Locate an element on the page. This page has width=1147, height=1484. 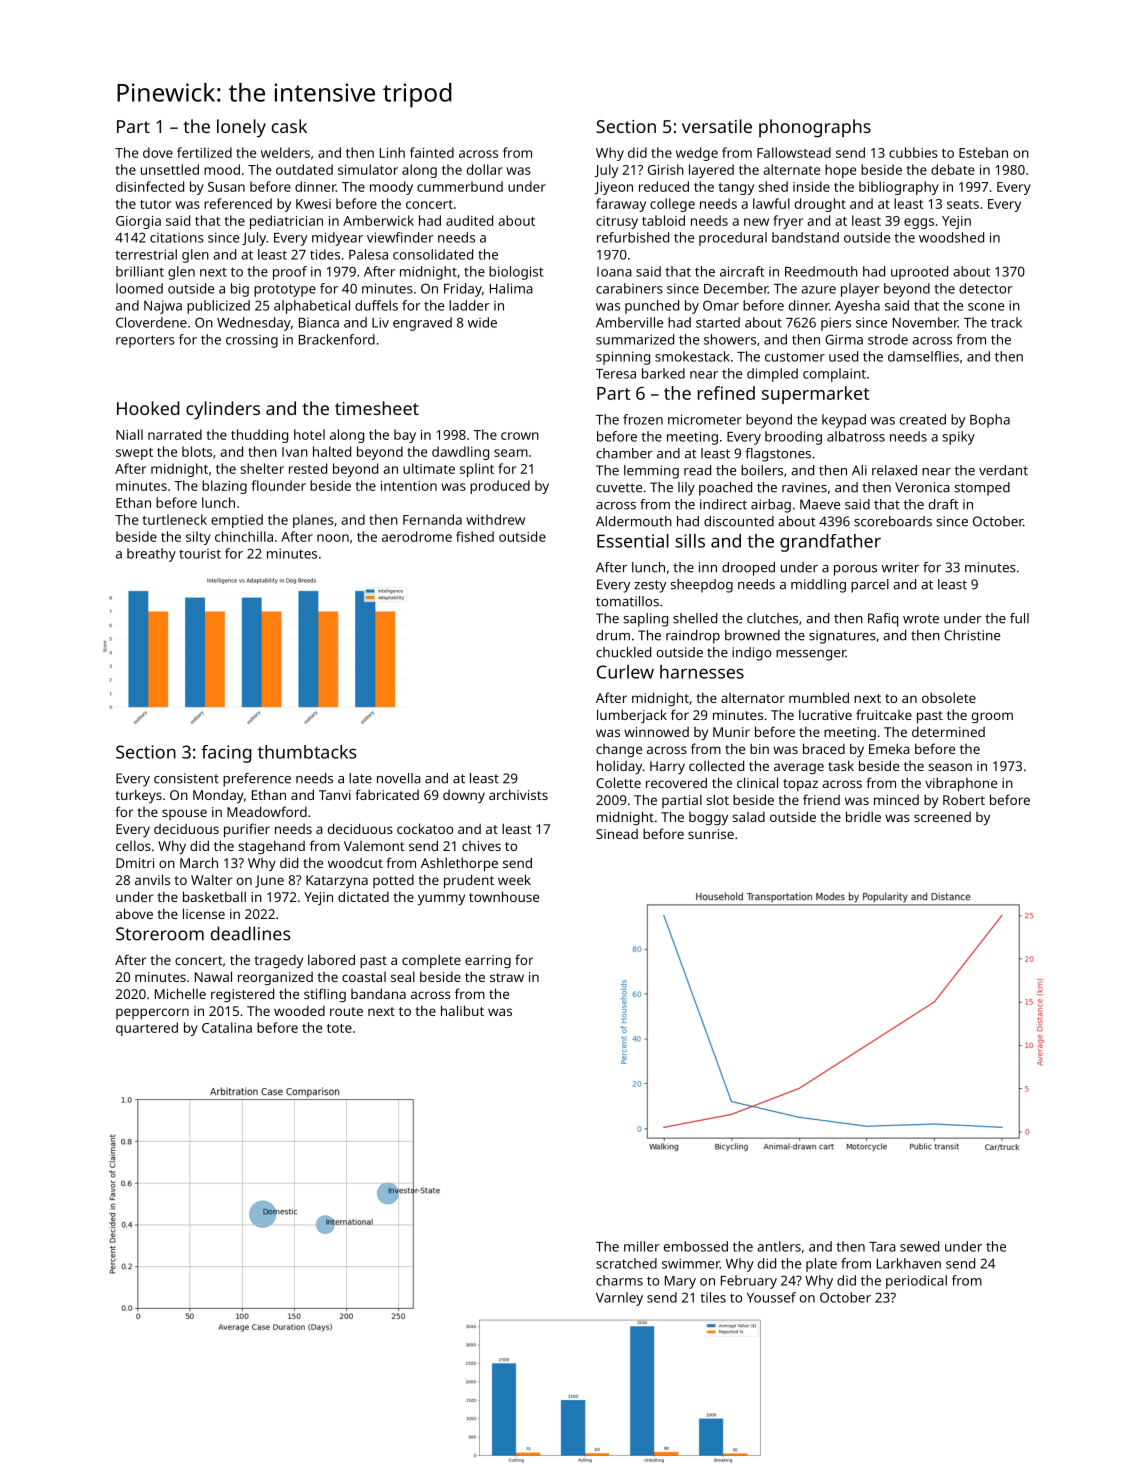
facing is located at coordinates (226, 754).
